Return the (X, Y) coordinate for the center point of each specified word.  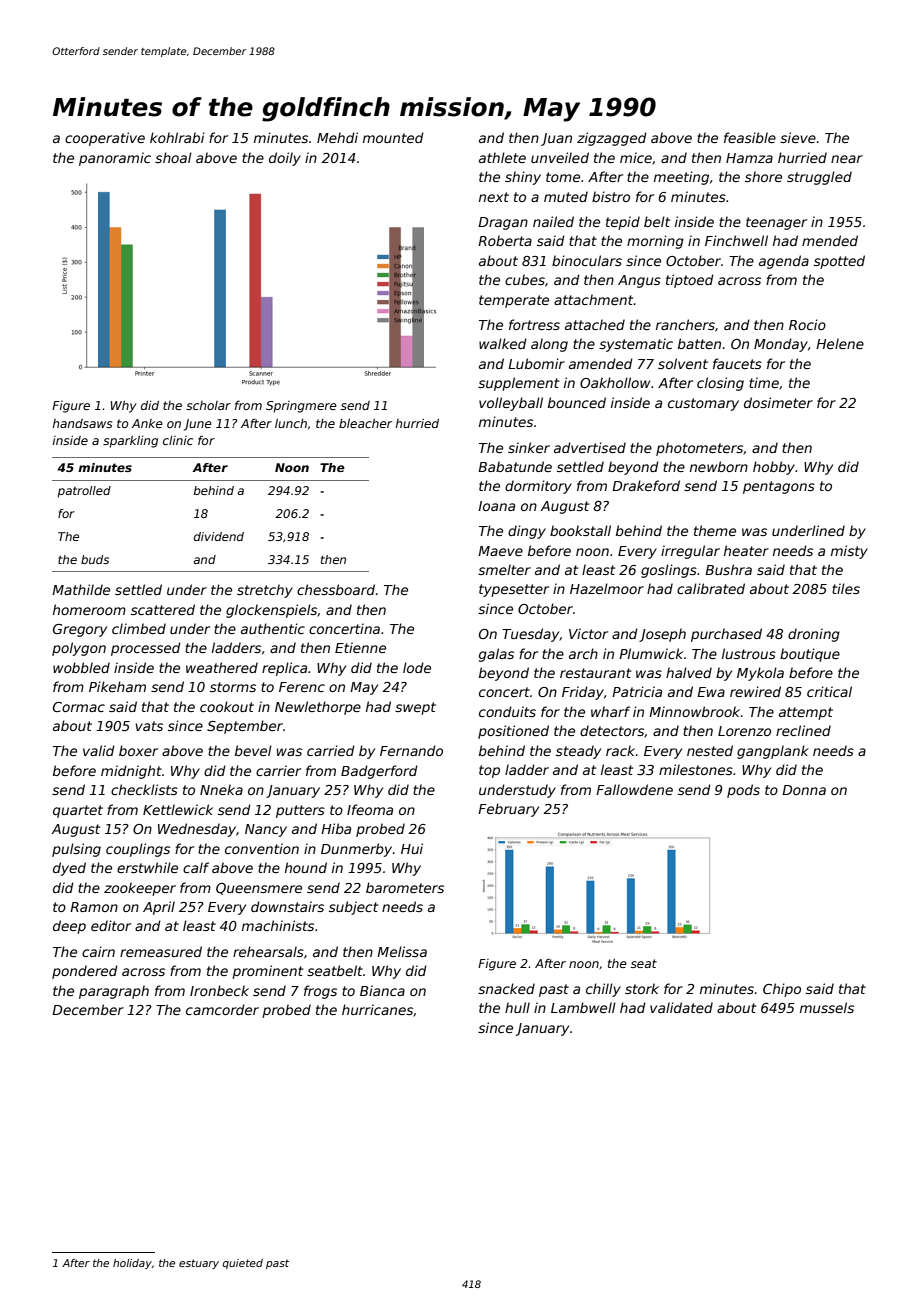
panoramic (115, 159)
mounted (393, 137)
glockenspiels (271, 611)
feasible (750, 137)
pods (743, 791)
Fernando (411, 750)
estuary (199, 1264)
